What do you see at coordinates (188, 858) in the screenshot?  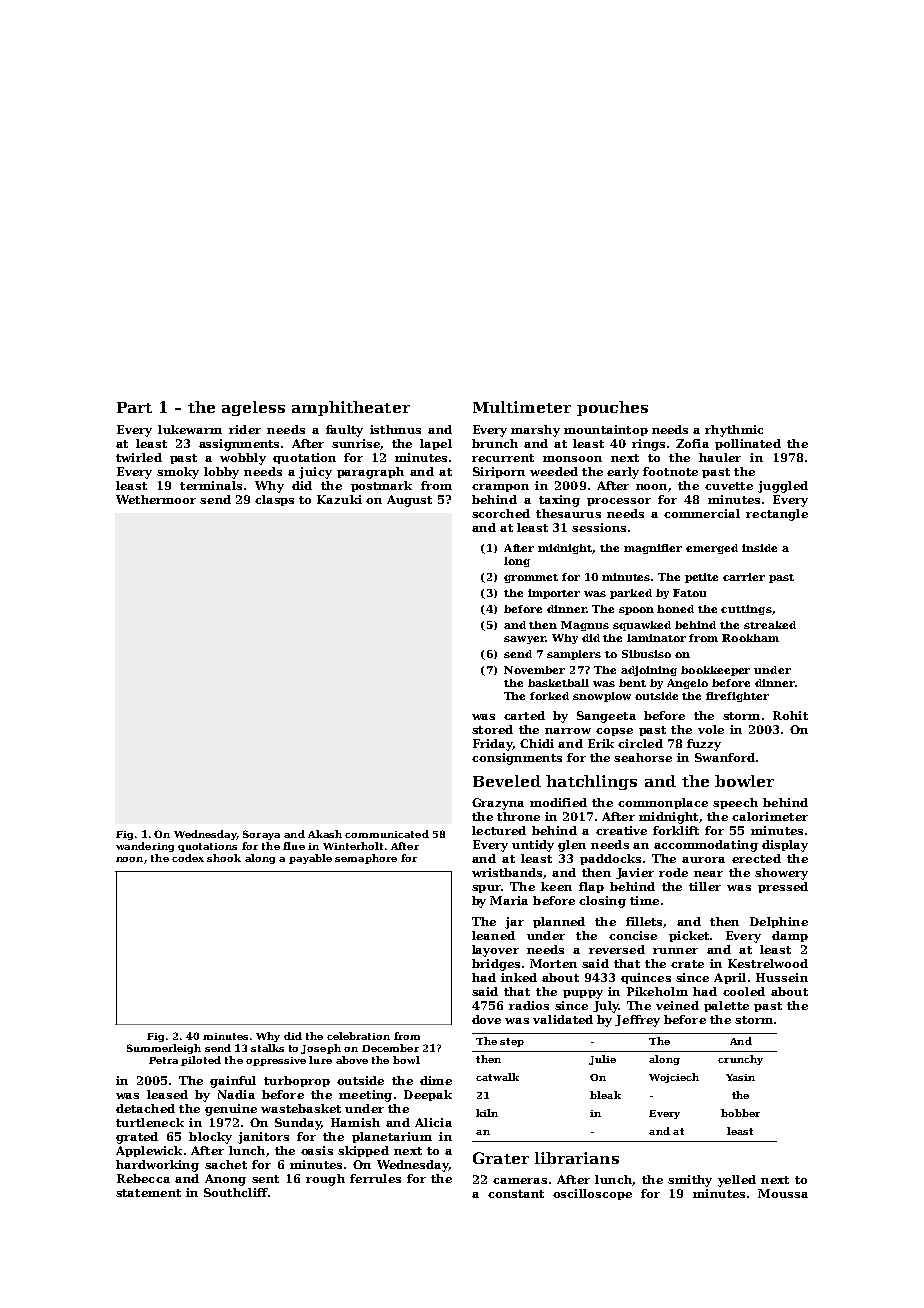 I see `codex` at bounding box center [188, 858].
